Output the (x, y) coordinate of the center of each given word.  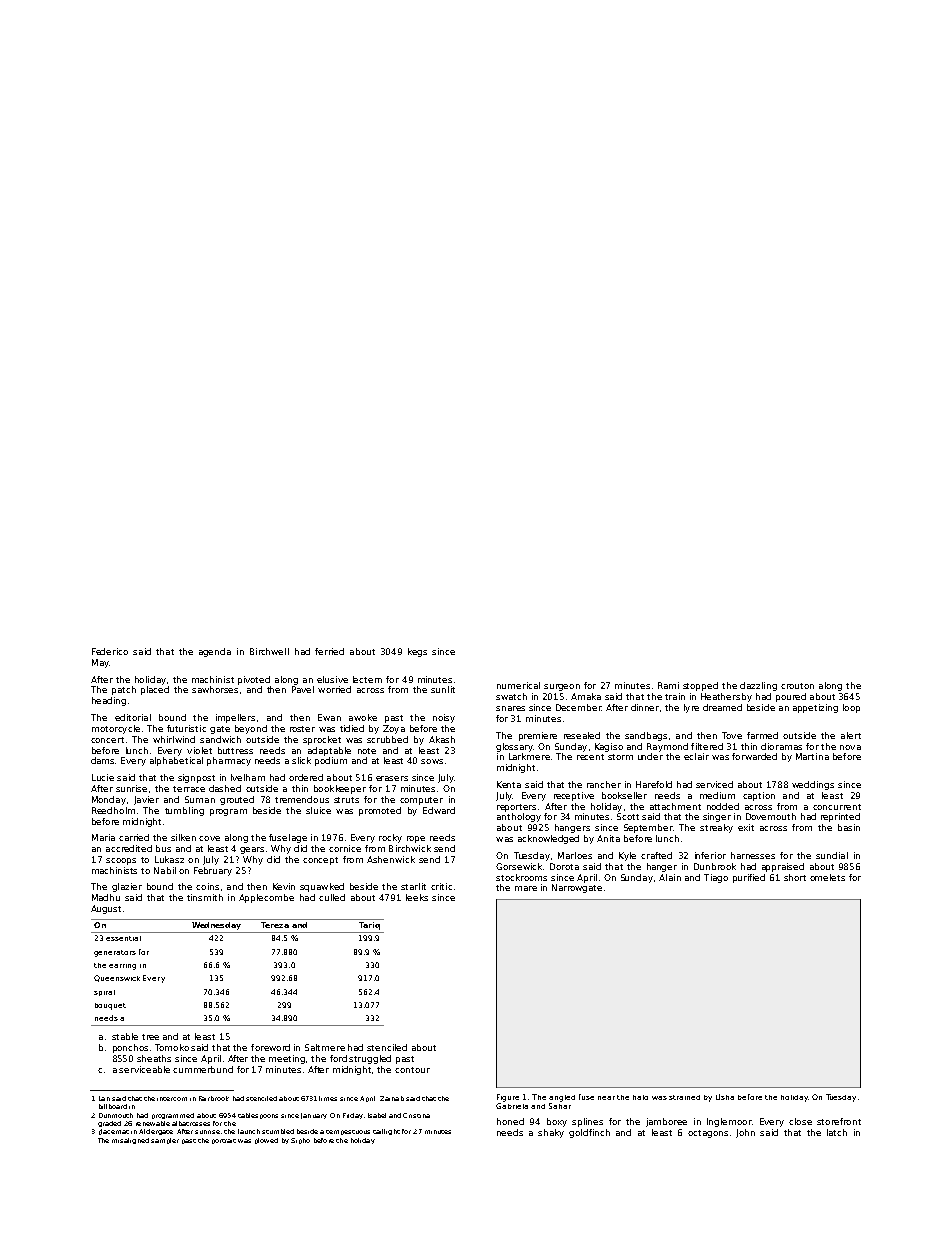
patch (124, 690)
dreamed (722, 707)
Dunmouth (116, 1115)
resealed (582, 735)
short (795, 877)
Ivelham (248, 777)
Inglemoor (729, 1122)
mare (526, 888)
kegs (417, 652)
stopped (700, 686)
